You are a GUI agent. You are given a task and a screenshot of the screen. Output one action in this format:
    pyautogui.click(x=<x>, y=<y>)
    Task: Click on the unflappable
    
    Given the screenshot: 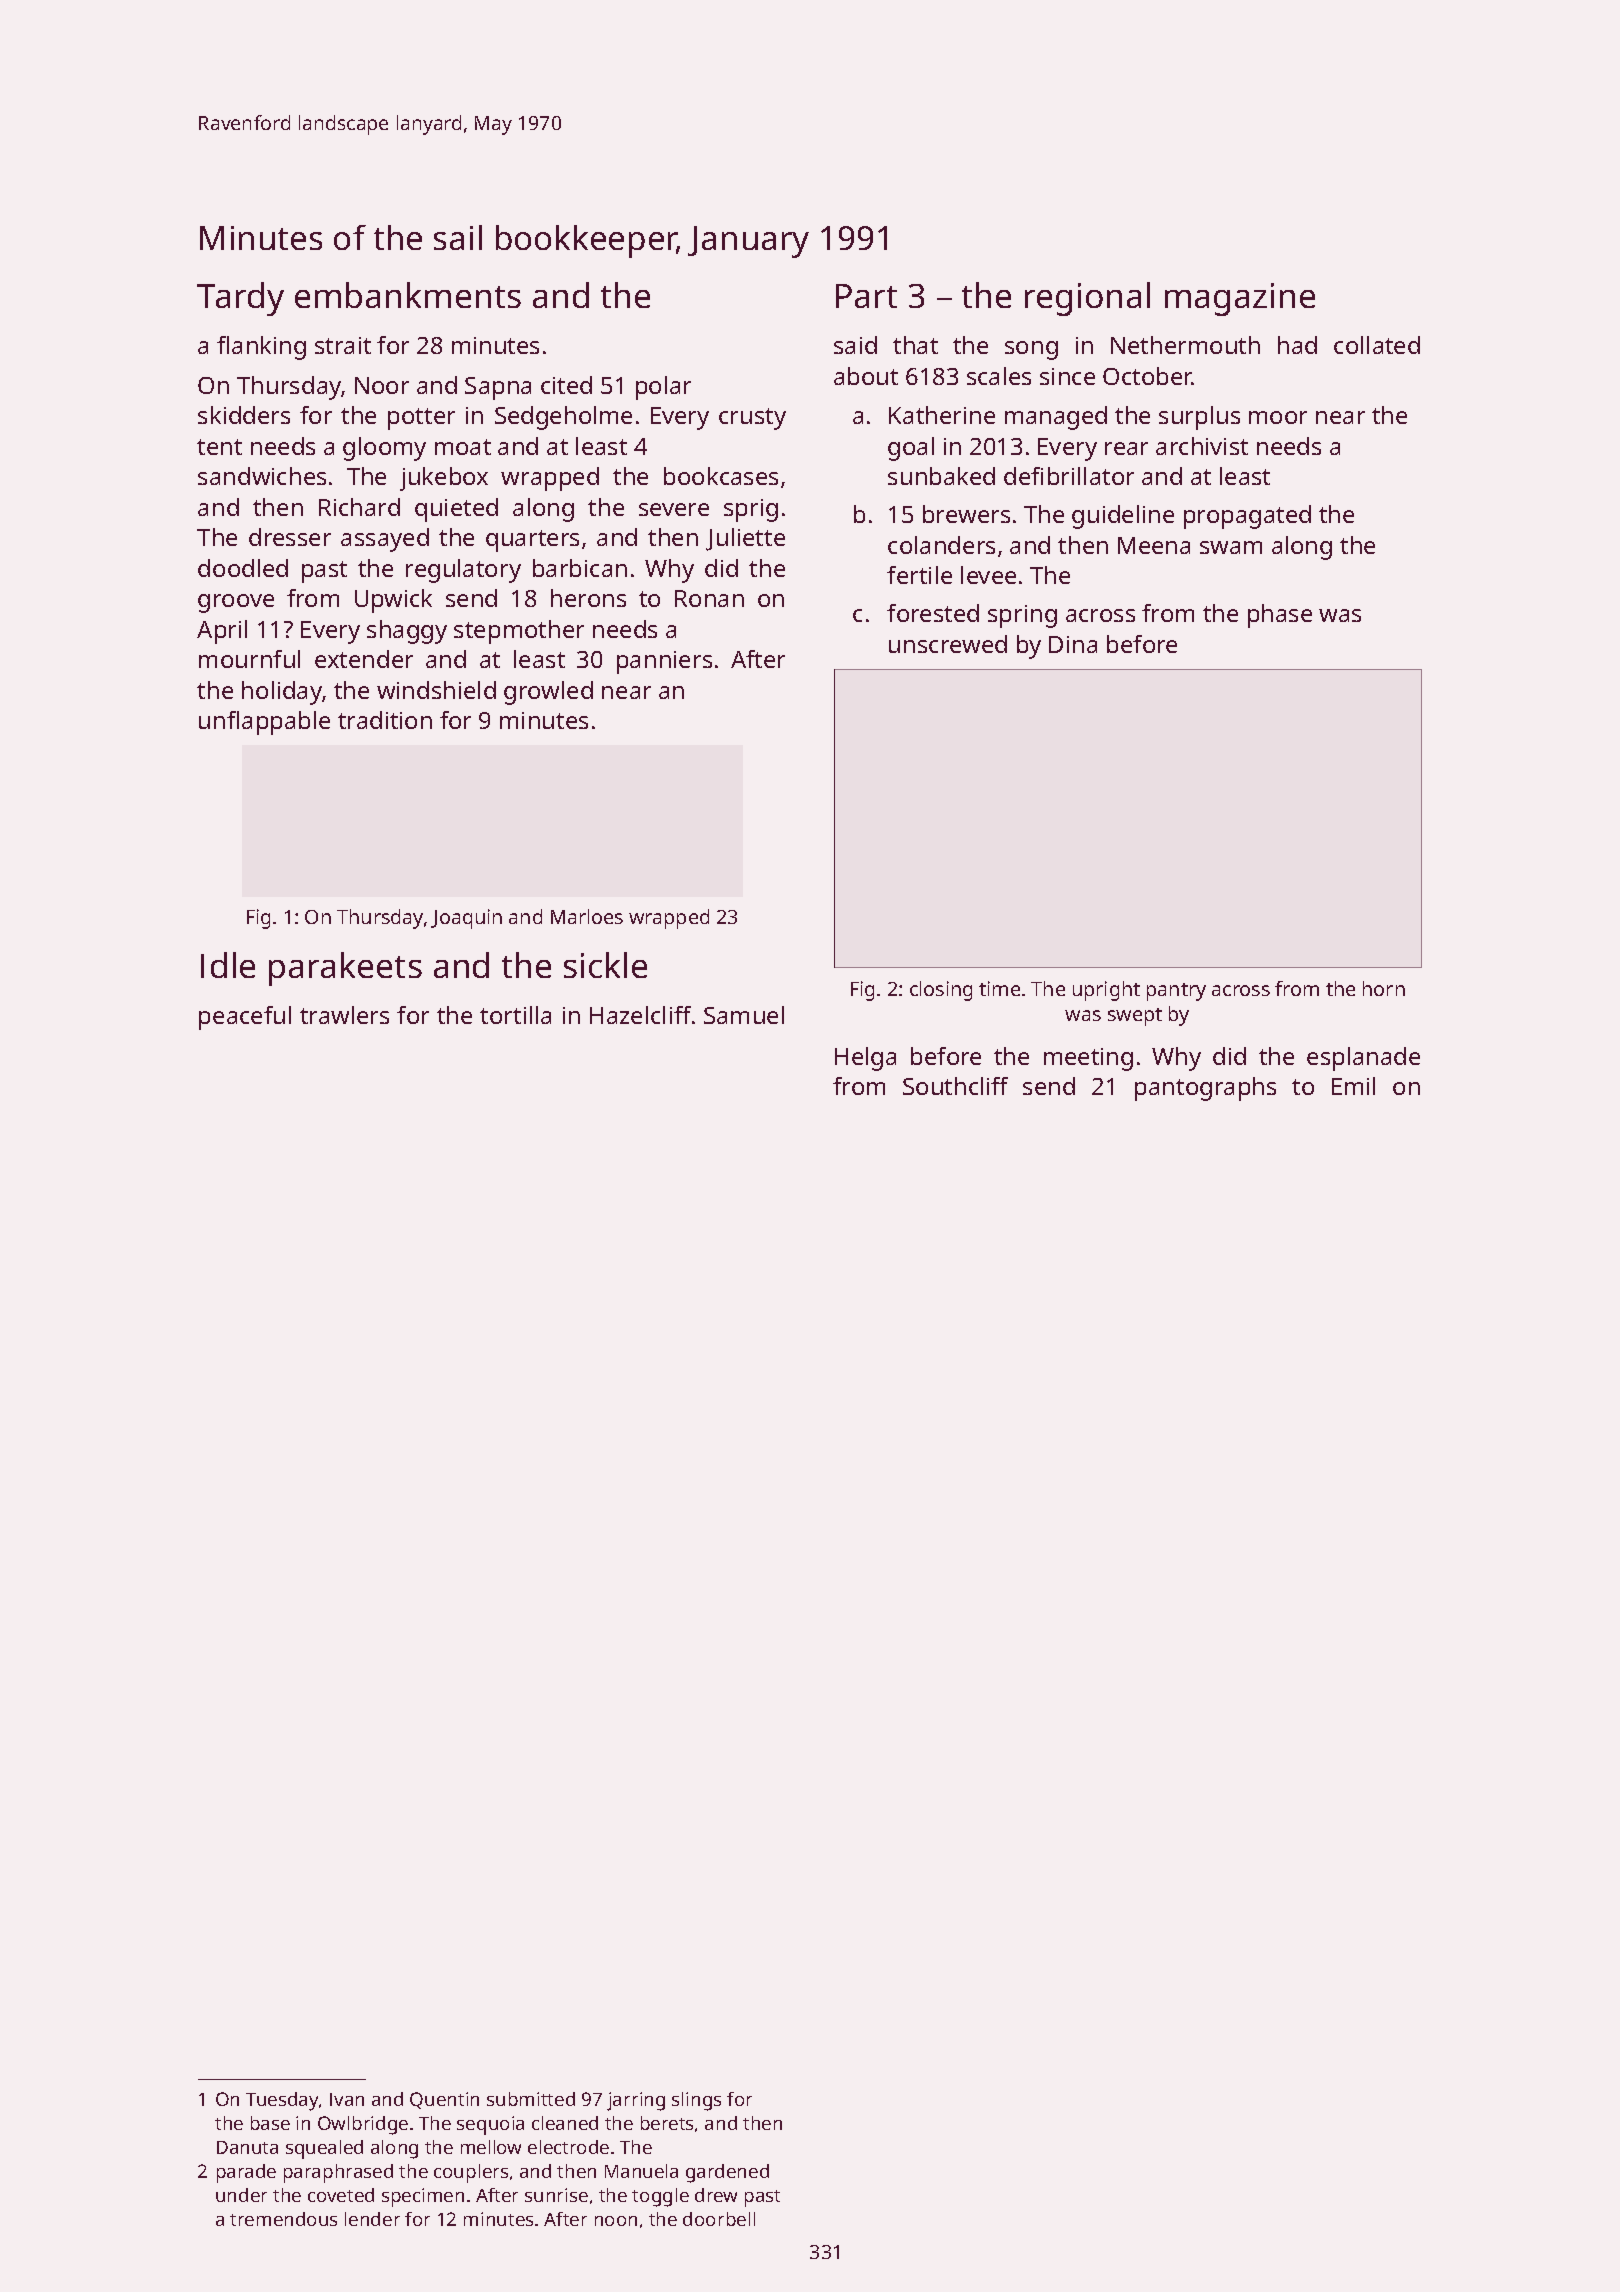 What is the action you would take?
    pyautogui.click(x=264, y=723)
